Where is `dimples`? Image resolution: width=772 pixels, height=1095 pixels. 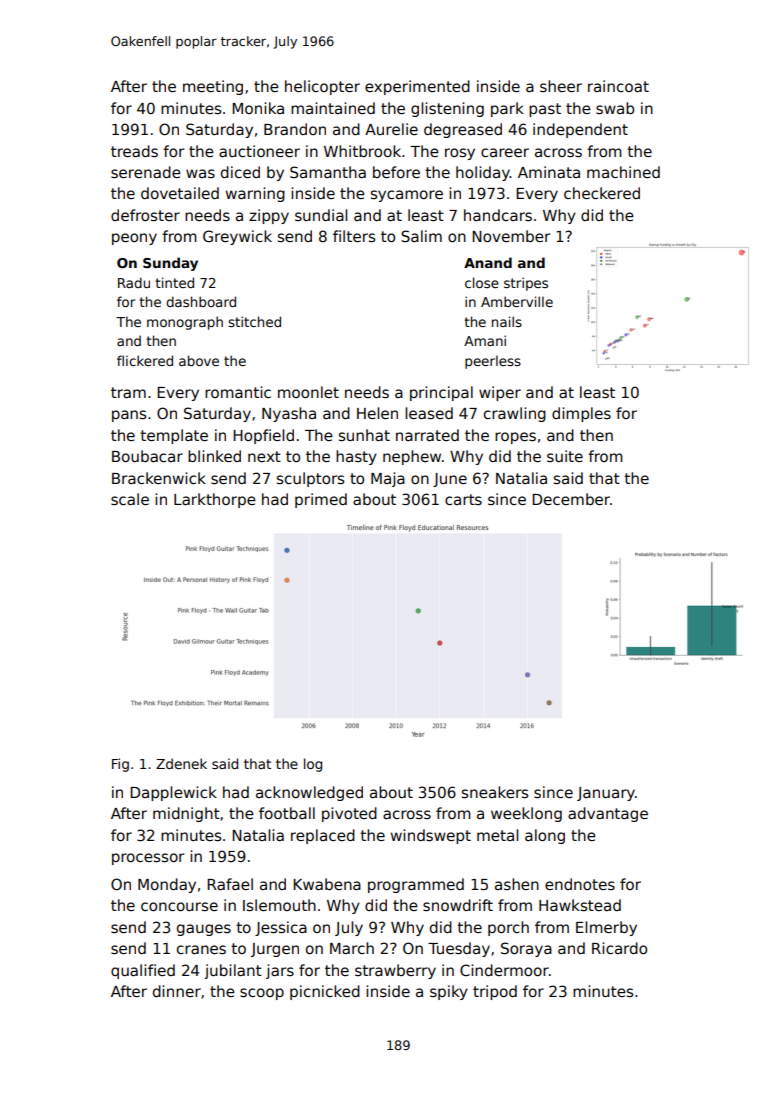
dimples is located at coordinates (581, 414).
